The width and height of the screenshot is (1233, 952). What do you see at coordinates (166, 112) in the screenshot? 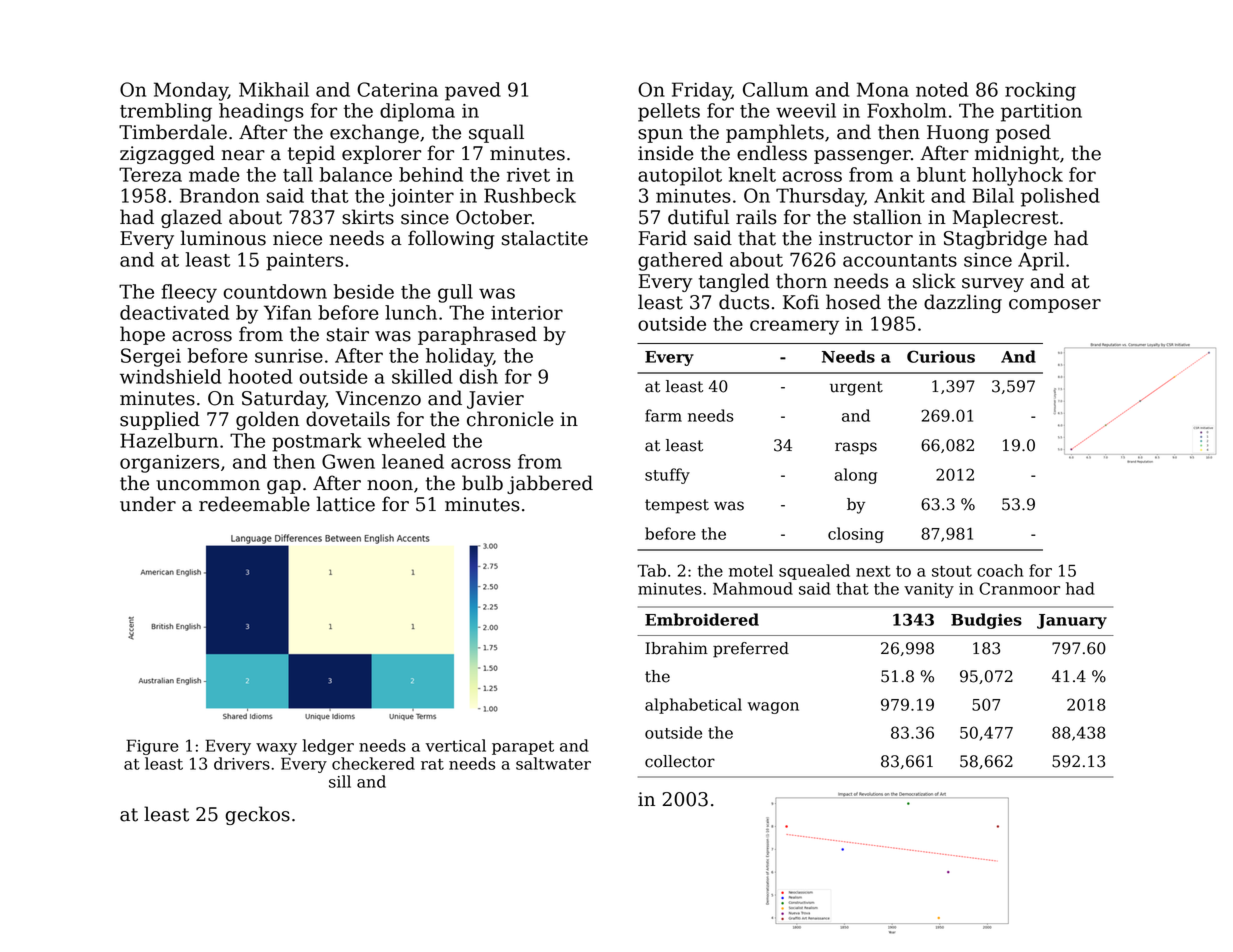
I see `trembling` at bounding box center [166, 112].
